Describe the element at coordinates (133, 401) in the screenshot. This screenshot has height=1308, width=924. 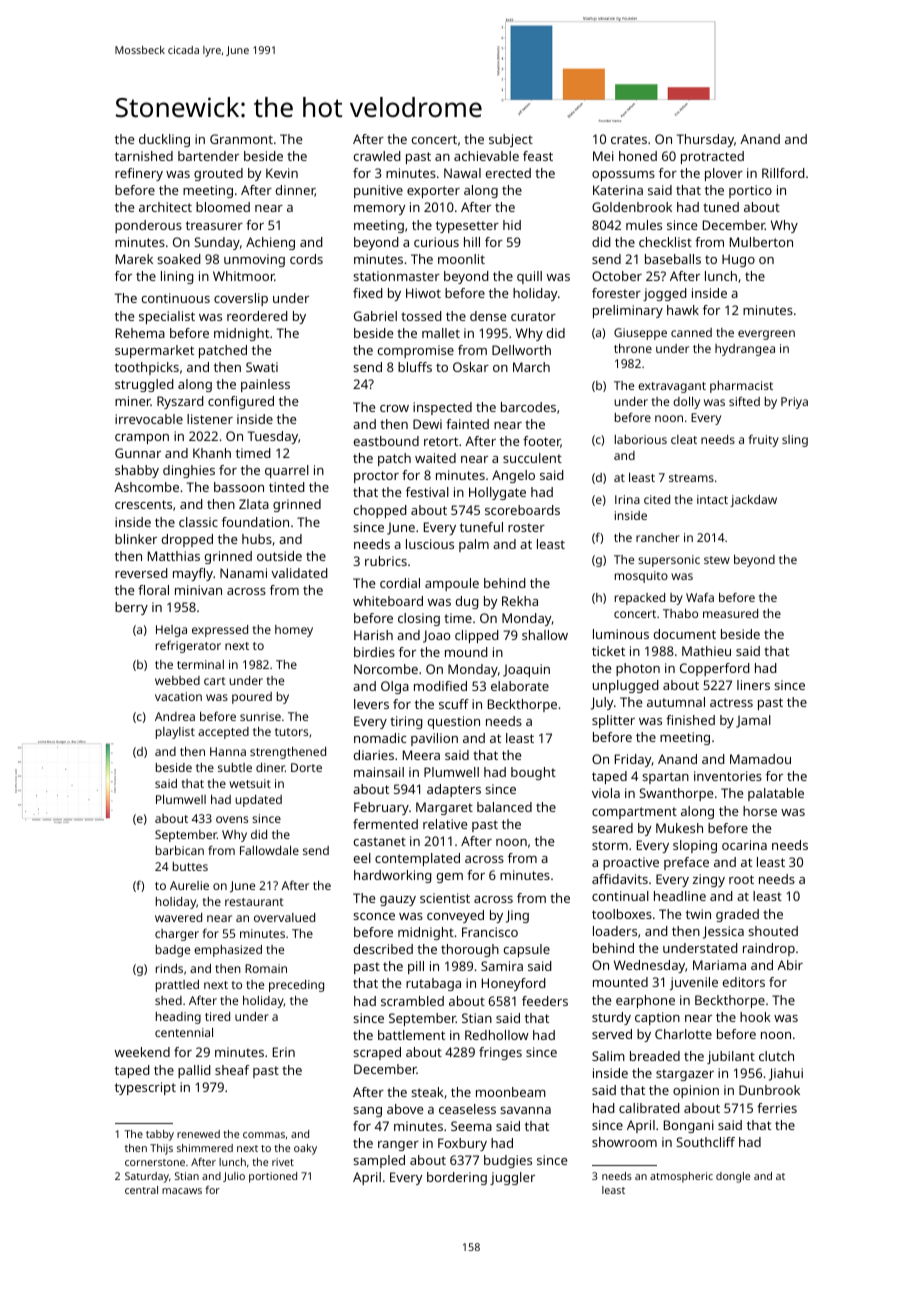
I see `miner` at that location.
